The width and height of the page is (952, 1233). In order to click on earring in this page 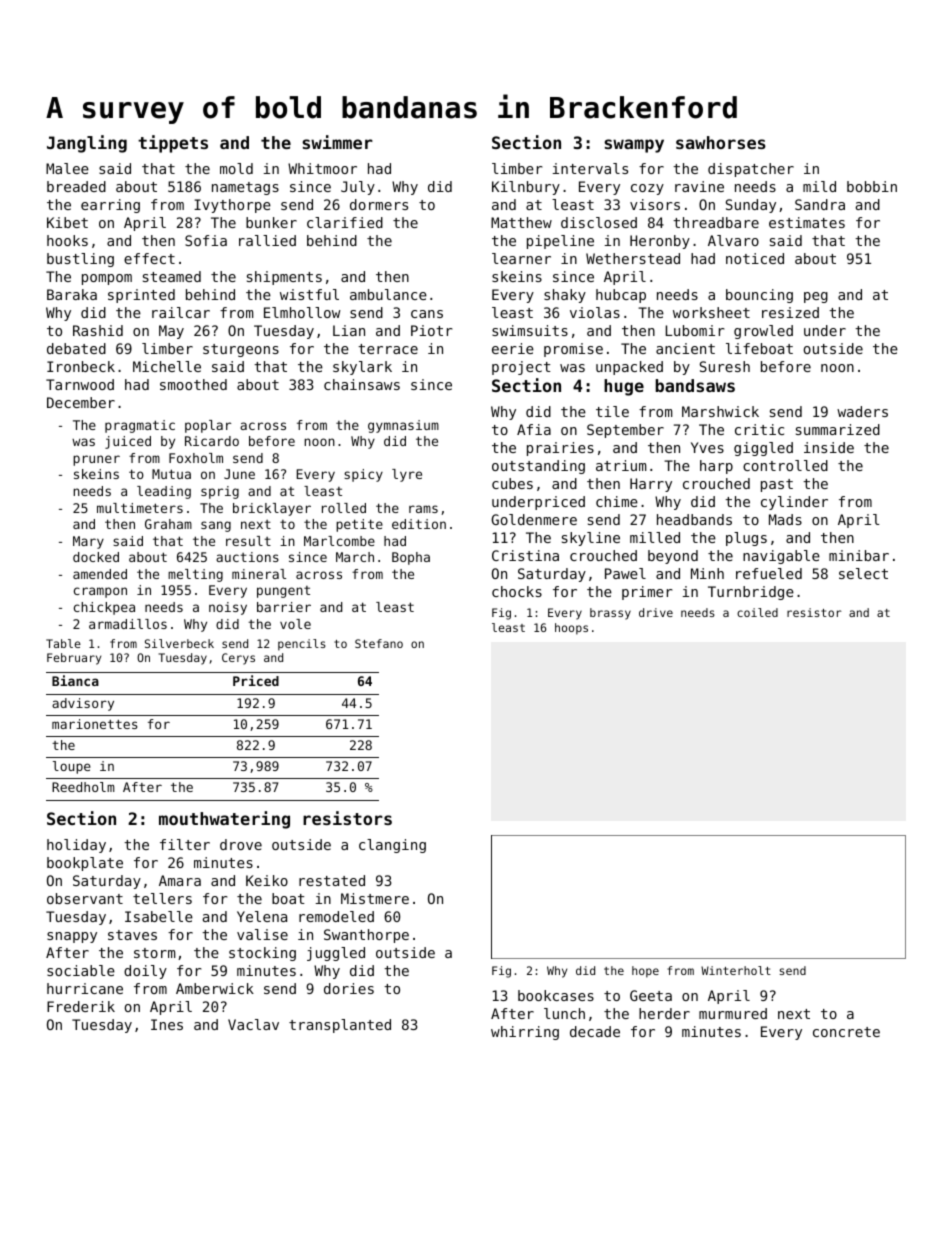, I will do `click(110, 206)`.
